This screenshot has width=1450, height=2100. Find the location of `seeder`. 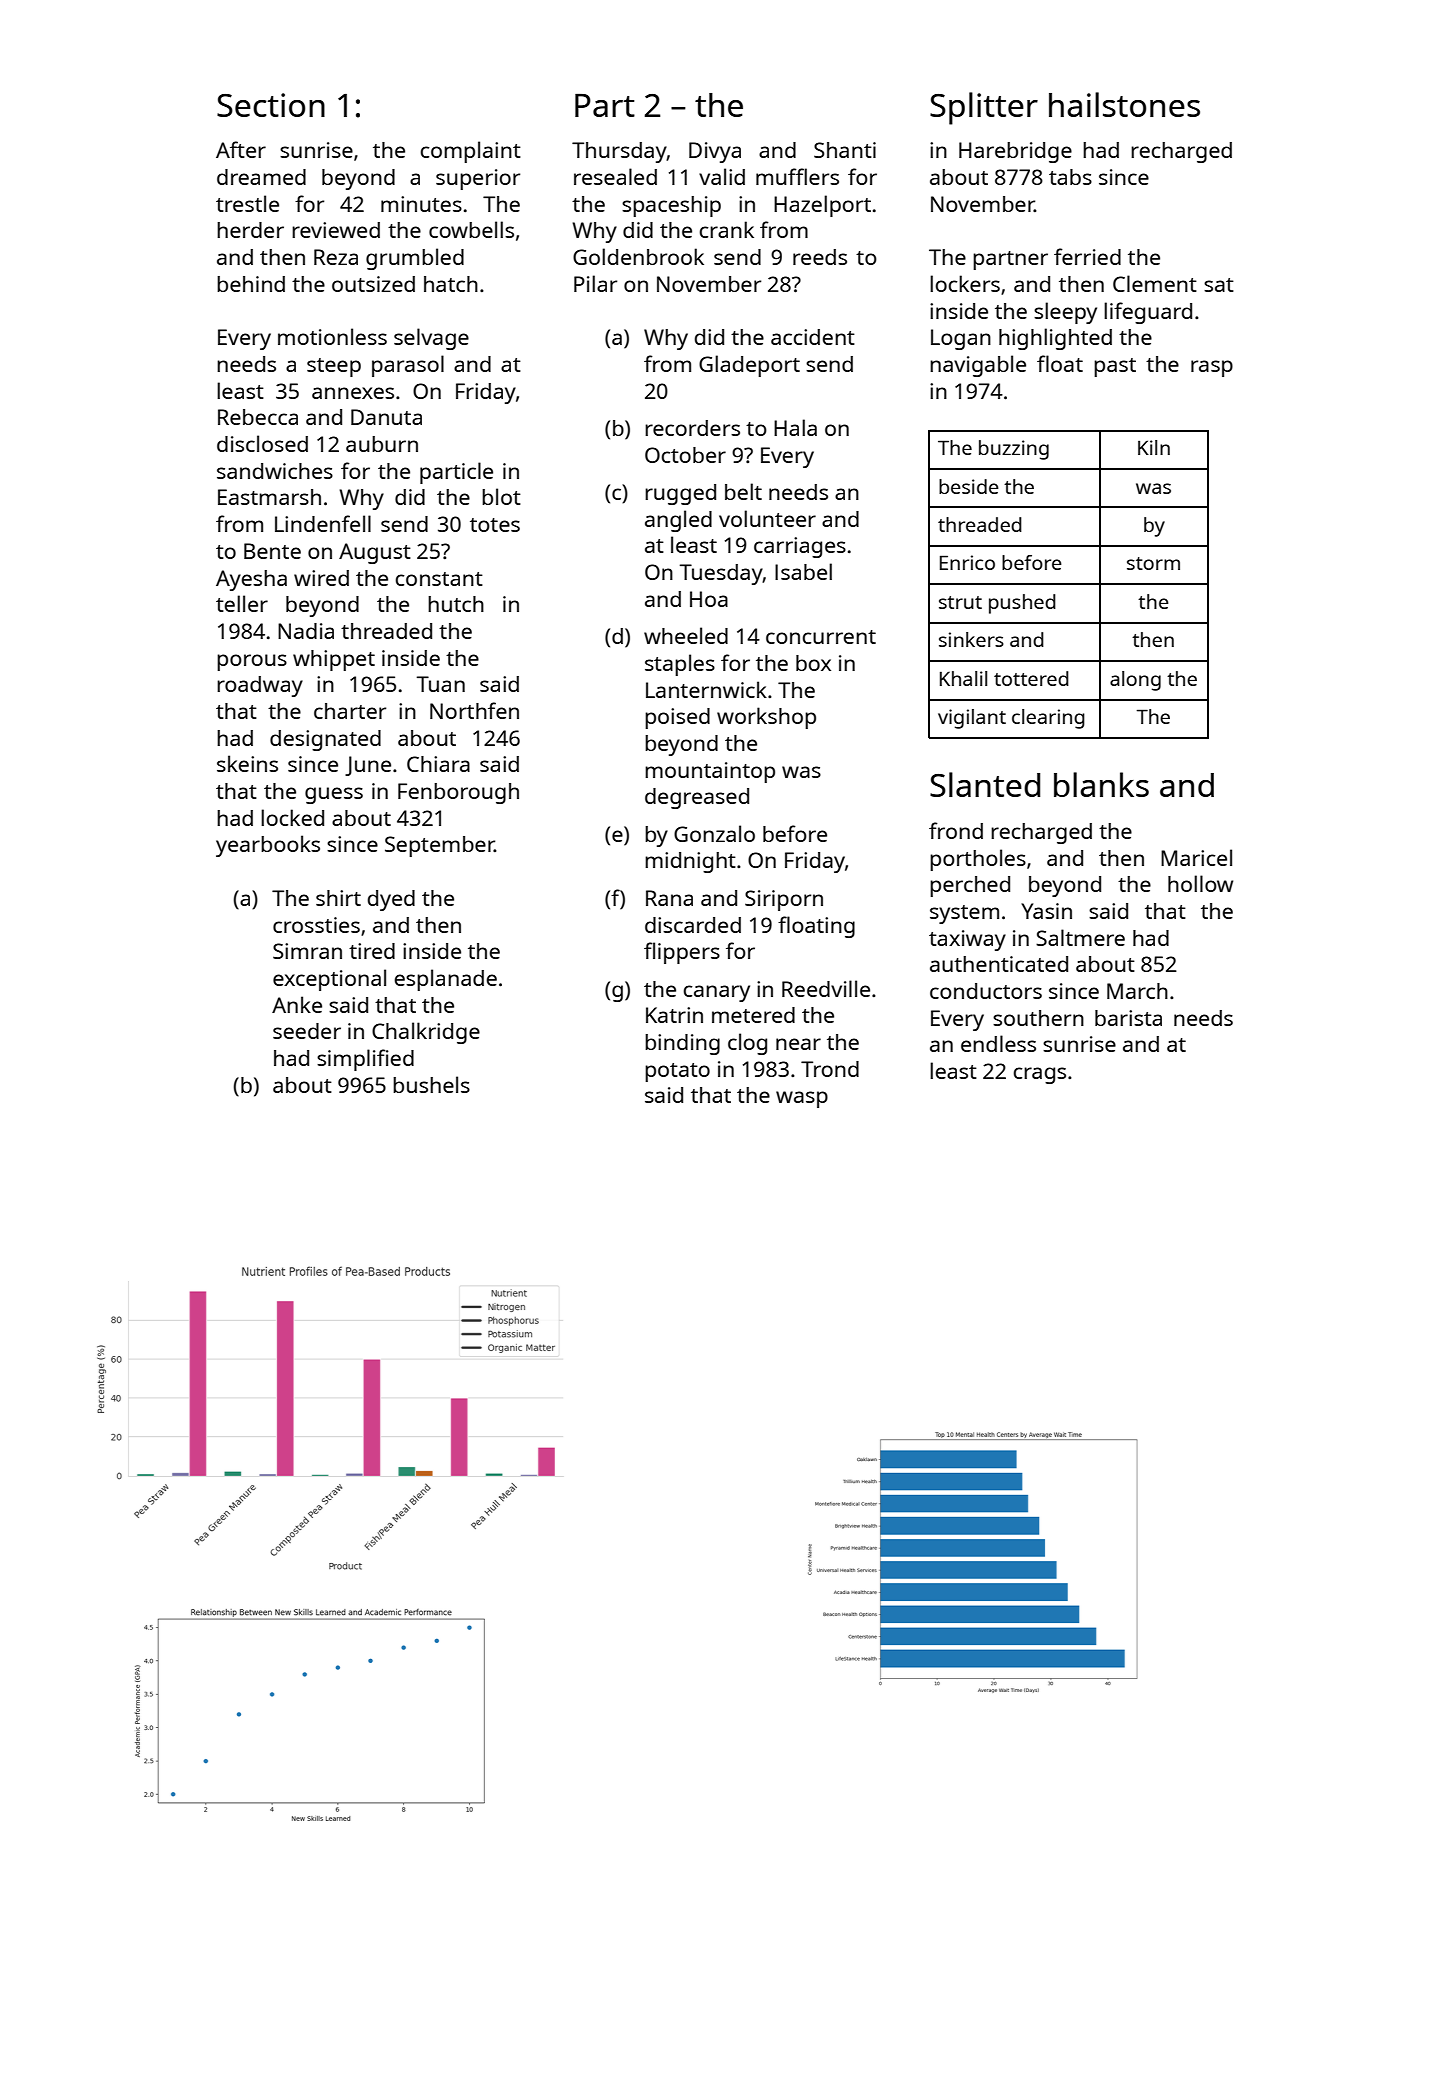

seeder is located at coordinates (307, 1031).
